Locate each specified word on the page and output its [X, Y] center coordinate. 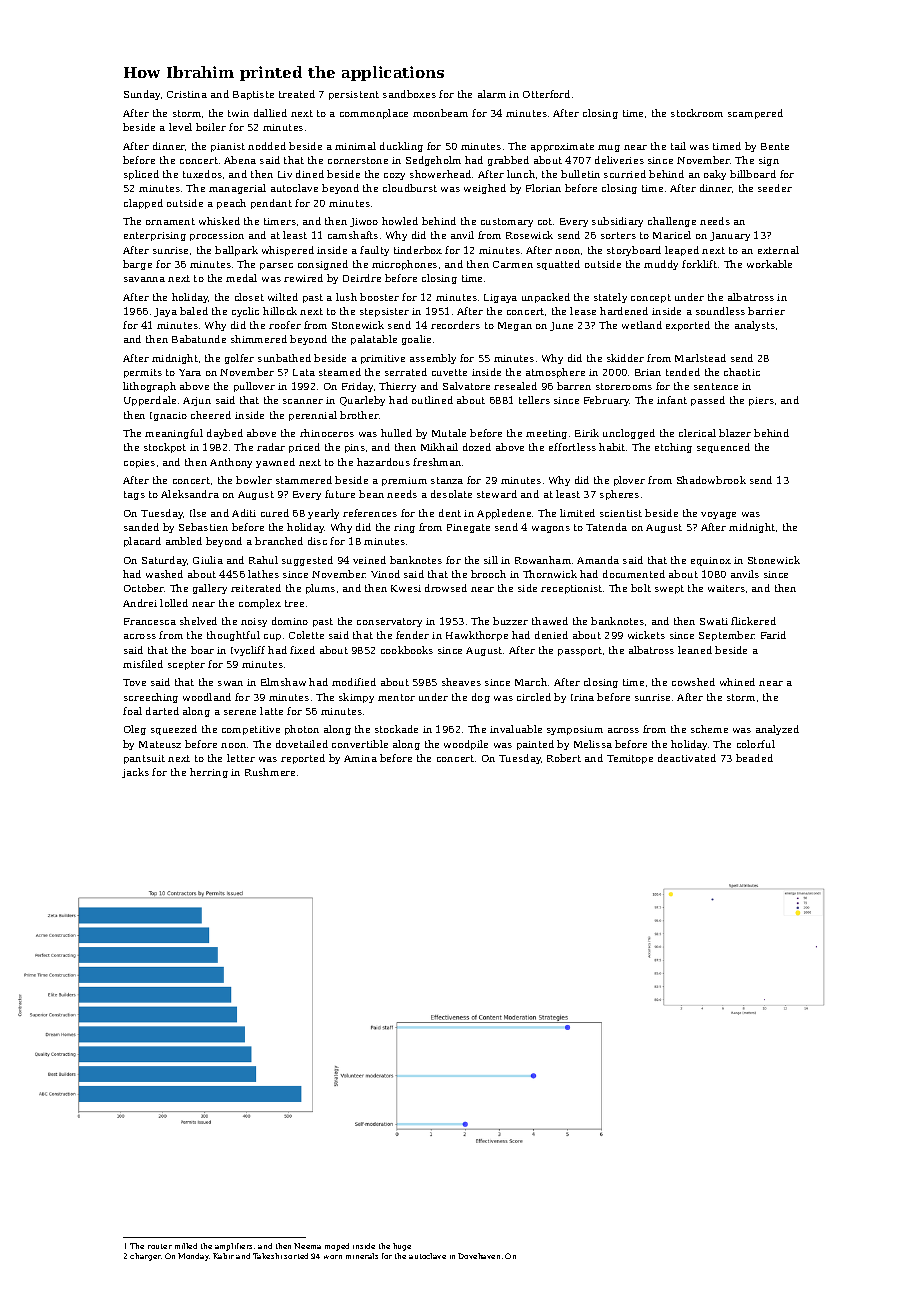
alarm [492, 94]
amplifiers [233, 1247]
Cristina [187, 94]
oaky [715, 175]
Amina [360, 758]
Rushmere [270, 772]
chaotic [742, 372]
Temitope [630, 759]
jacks [135, 773]
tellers [534, 400]
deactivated [687, 758]
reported [303, 759]
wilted [283, 297]
